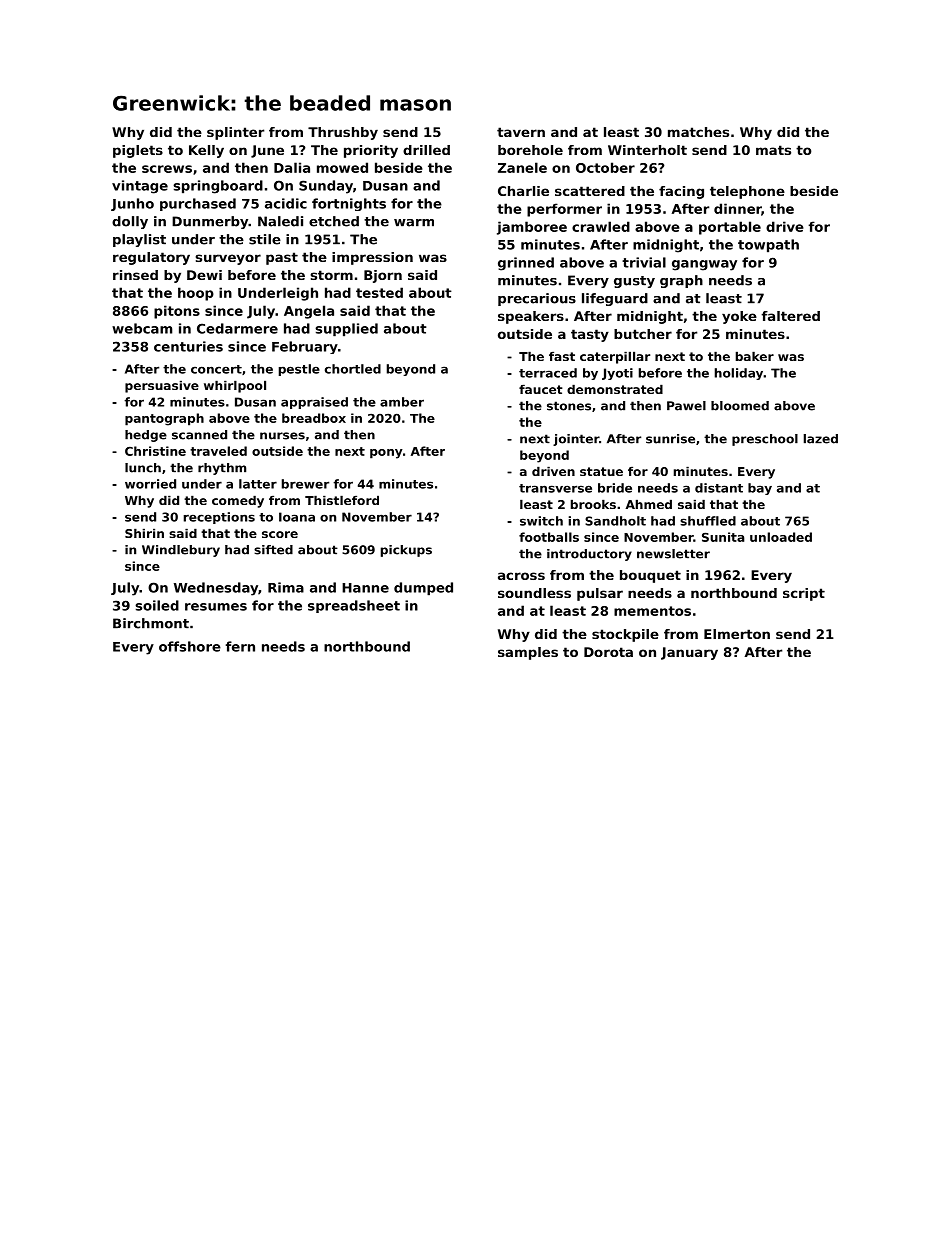 The height and width of the screenshot is (1233, 952). Describe the element at coordinates (386, 454) in the screenshot. I see `pony` at that location.
